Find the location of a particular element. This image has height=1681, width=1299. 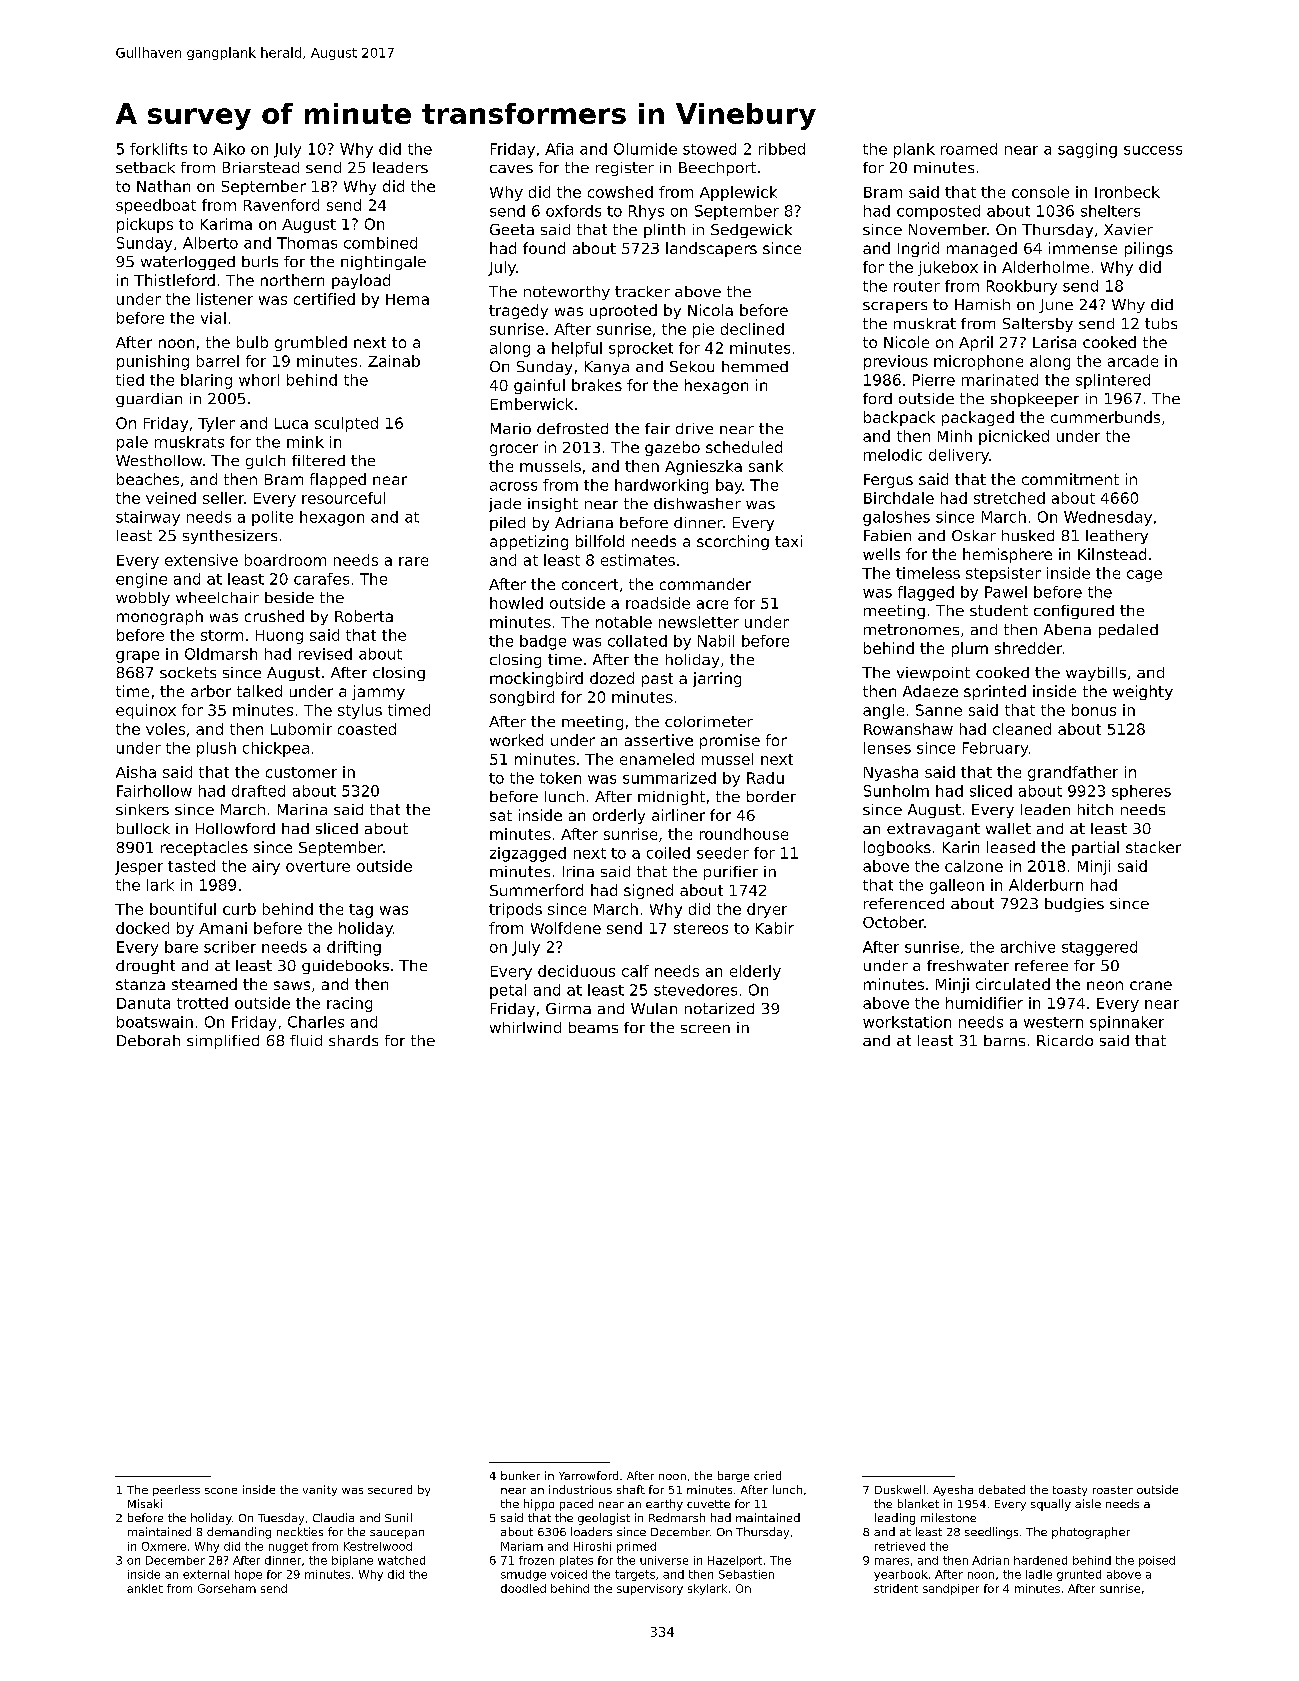

wobbly is located at coordinates (143, 599).
